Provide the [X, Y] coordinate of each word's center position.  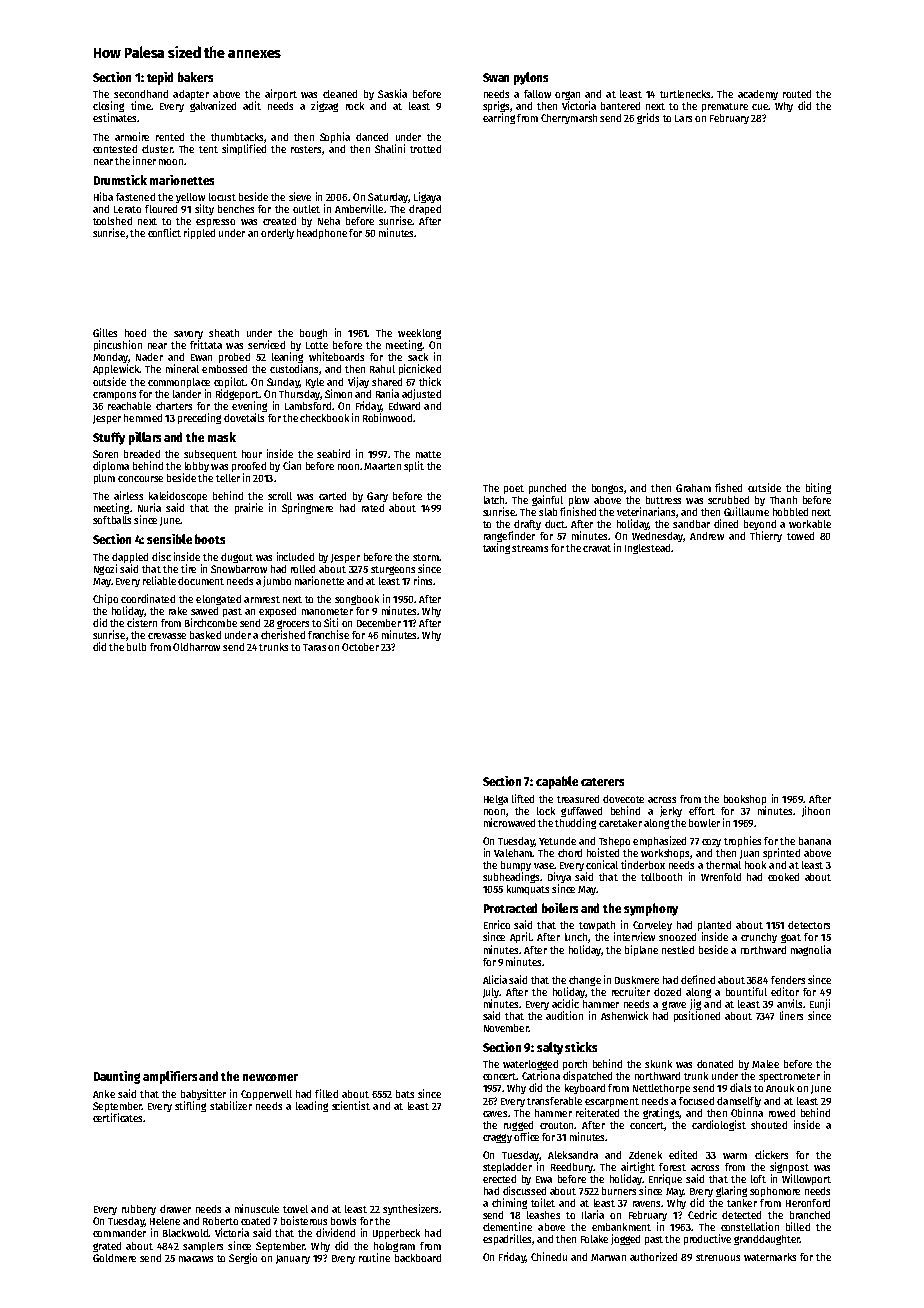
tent [208, 149]
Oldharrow [196, 647]
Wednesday [657, 537]
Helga [496, 800]
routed [797, 94]
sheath [224, 333]
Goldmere [114, 1258]
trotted [425, 149]
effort [702, 811]
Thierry [766, 536]
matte [428, 454]
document [201, 581]
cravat [597, 548]
